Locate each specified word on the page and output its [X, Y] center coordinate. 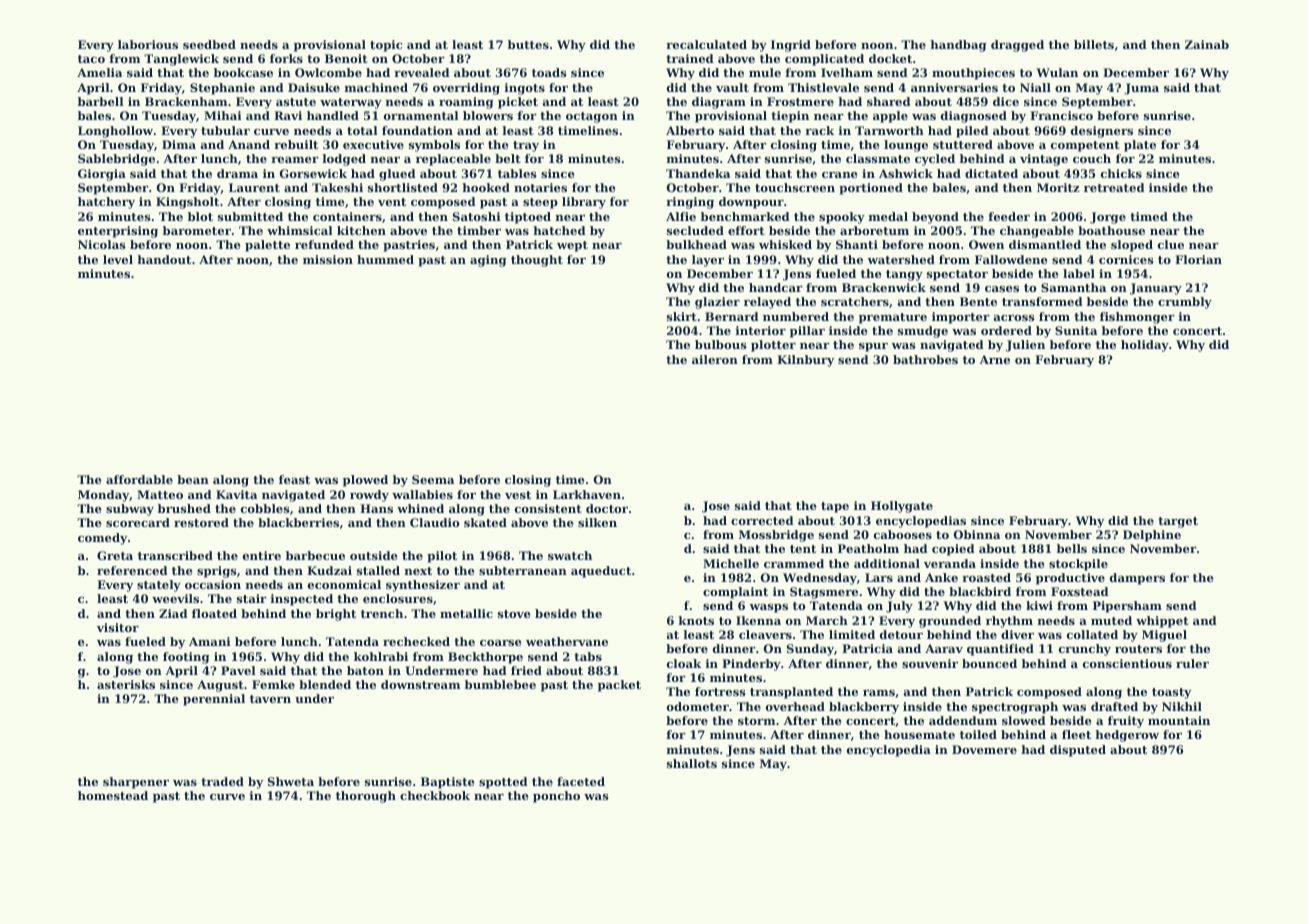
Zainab [1207, 44]
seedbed [209, 44]
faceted [581, 781]
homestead [113, 795]
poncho [556, 797]
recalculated [706, 44]
